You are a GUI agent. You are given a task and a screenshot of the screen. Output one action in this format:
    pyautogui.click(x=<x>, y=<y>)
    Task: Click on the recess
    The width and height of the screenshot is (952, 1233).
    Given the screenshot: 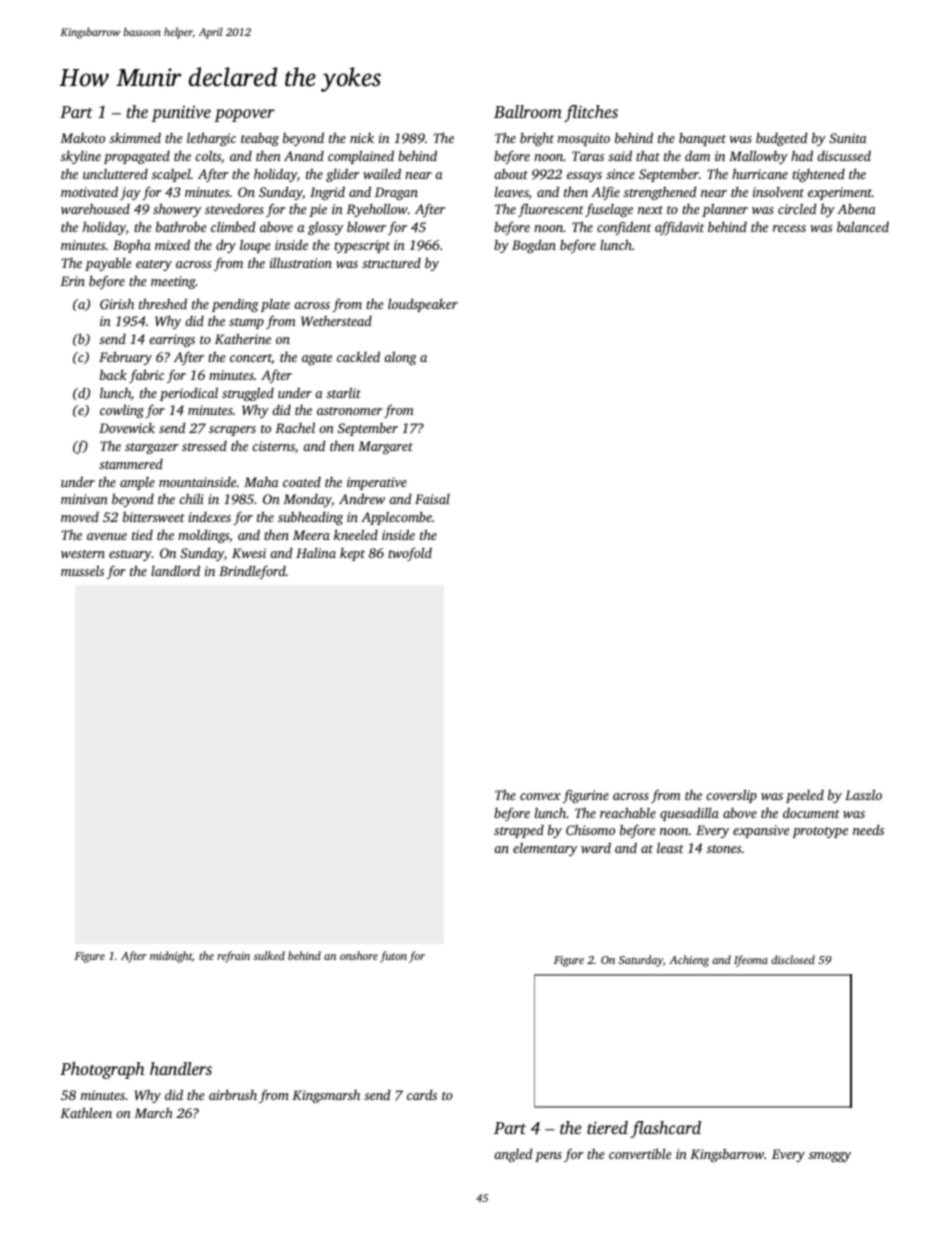 What is the action you would take?
    pyautogui.click(x=789, y=228)
